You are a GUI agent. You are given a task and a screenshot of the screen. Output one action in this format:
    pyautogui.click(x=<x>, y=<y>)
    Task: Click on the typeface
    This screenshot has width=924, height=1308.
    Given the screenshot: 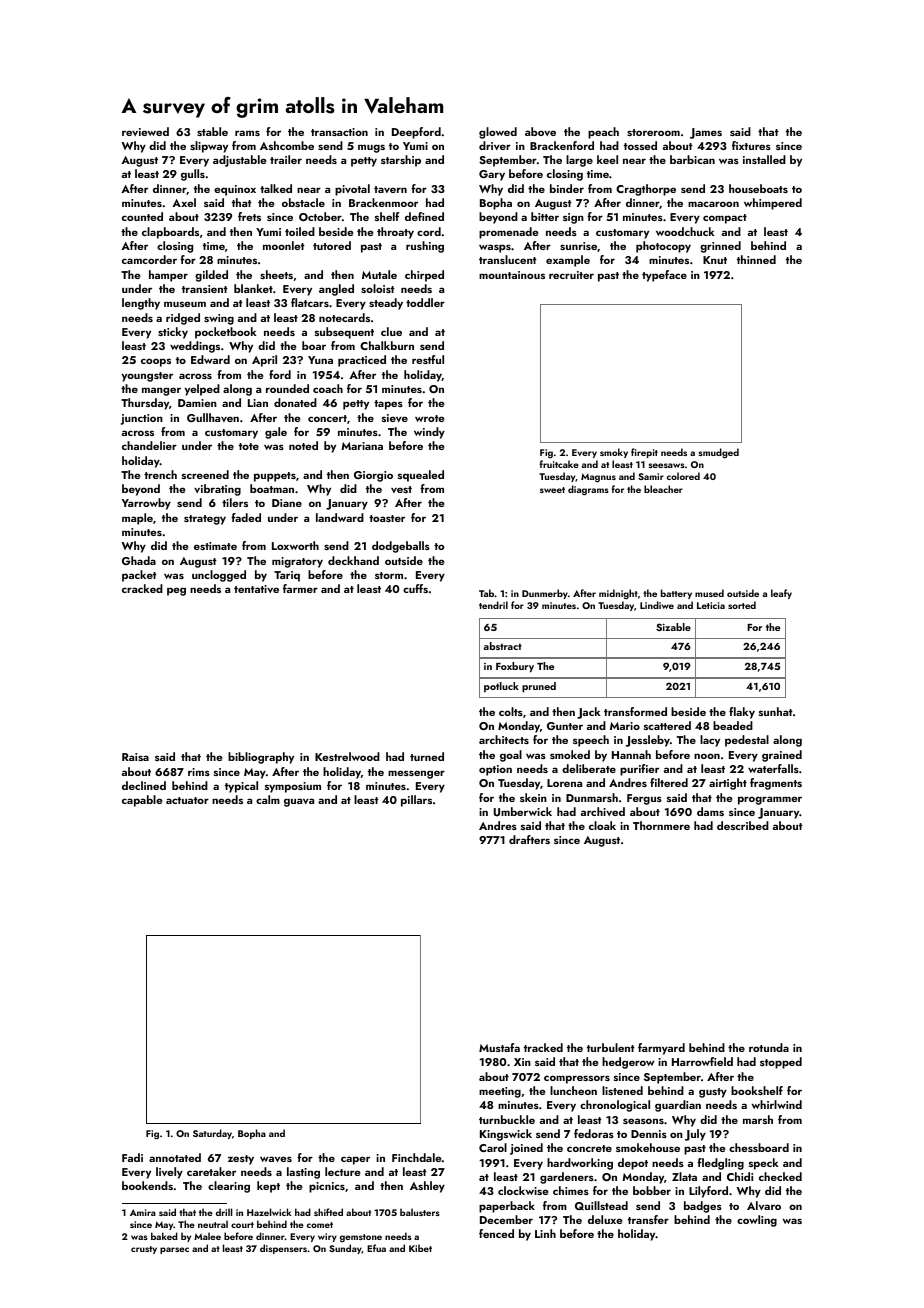 What is the action you would take?
    pyautogui.click(x=664, y=276)
